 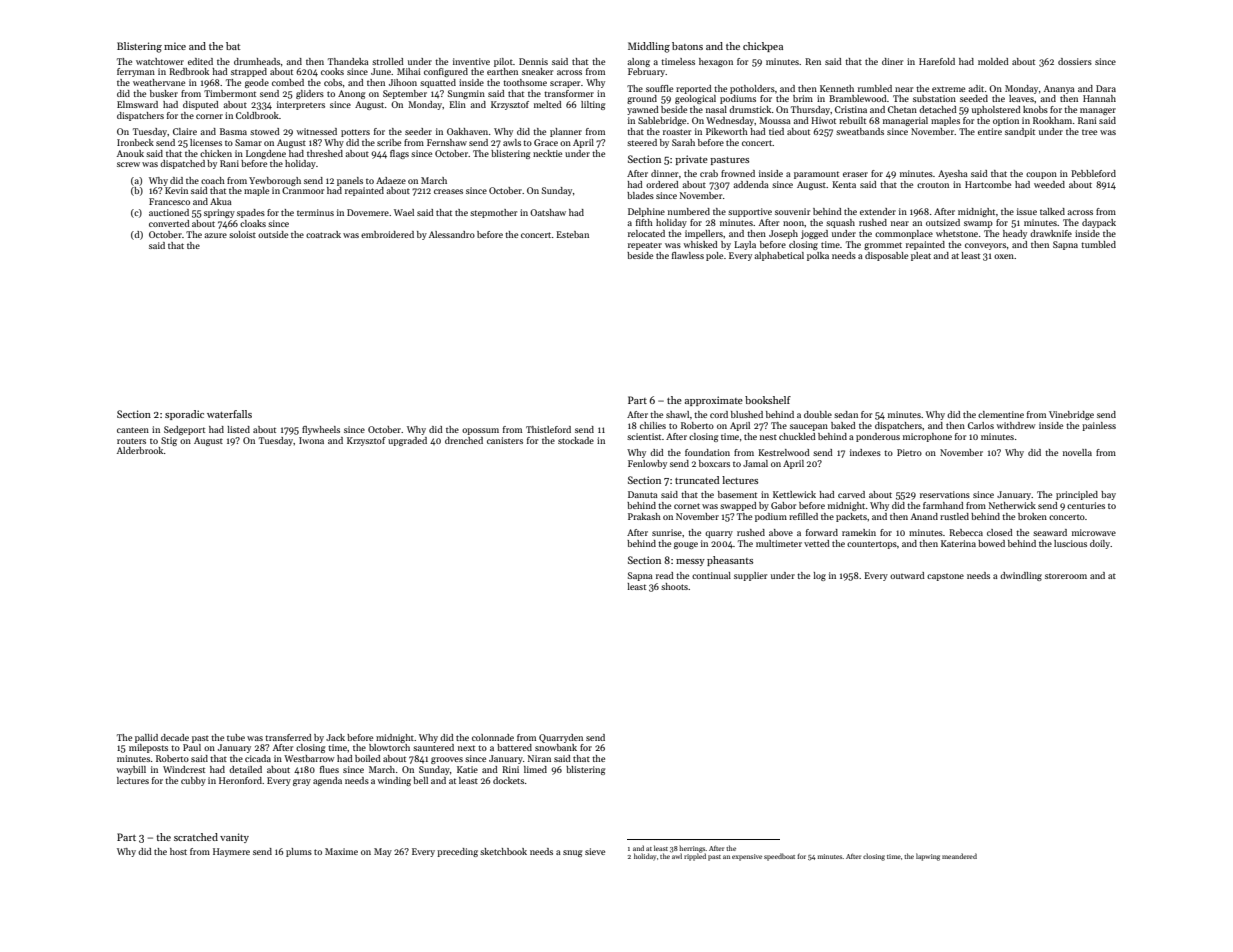 What do you see at coordinates (674, 586) in the screenshot?
I see `shoots` at bounding box center [674, 586].
